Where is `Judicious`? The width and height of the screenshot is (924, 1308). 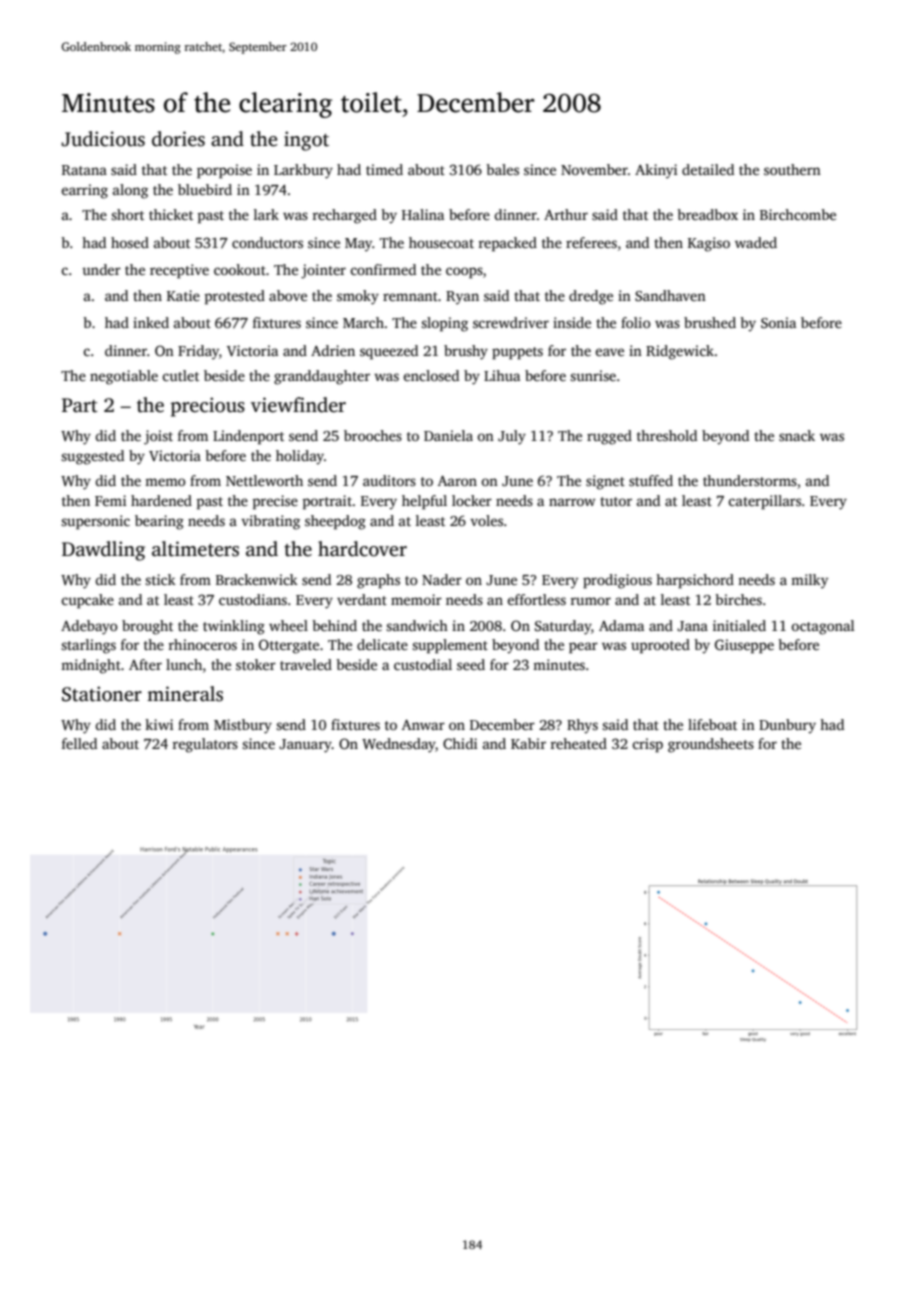
Judicious is located at coordinates (103, 139).
